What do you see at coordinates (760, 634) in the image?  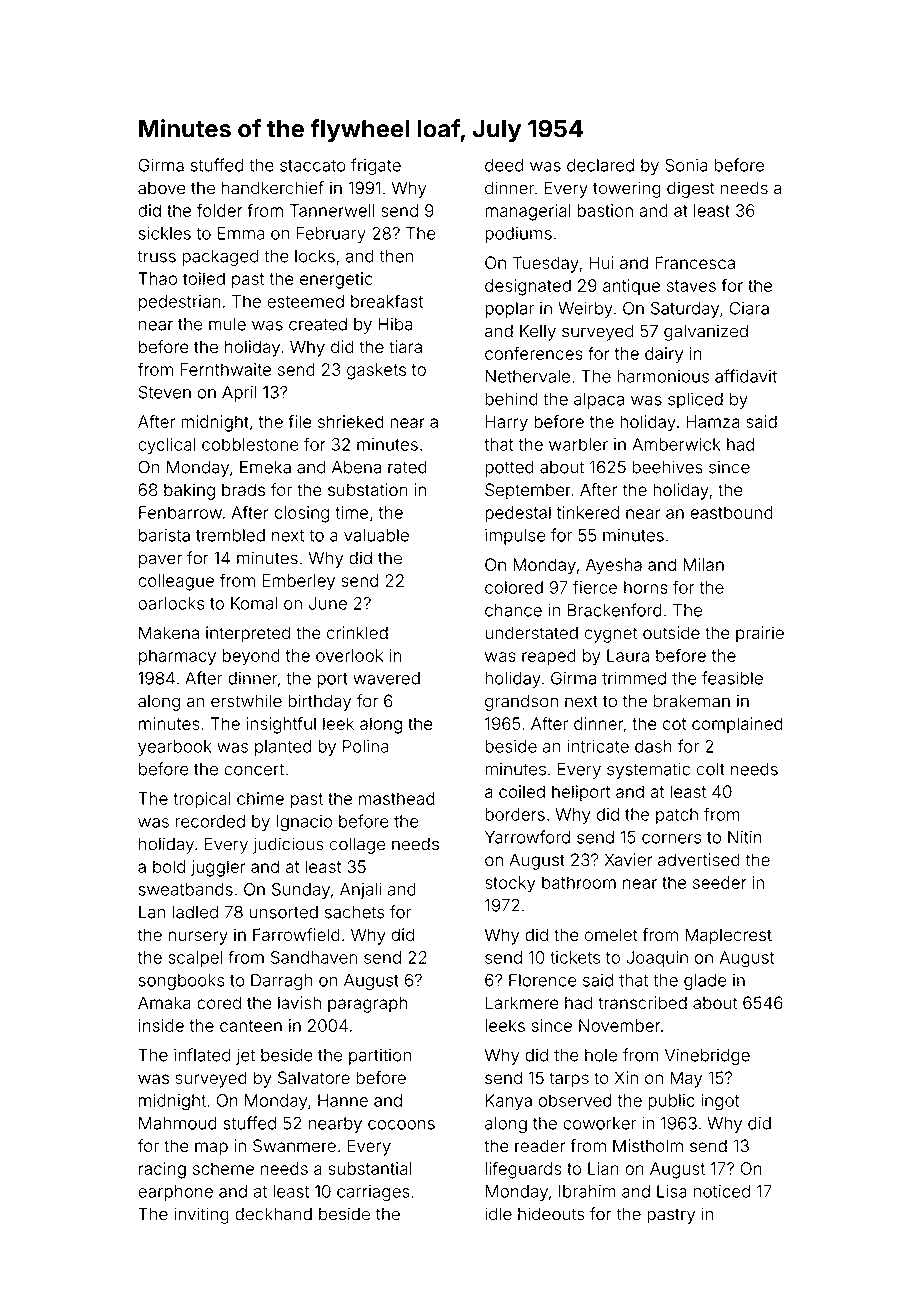 I see `prairie` at bounding box center [760, 634].
